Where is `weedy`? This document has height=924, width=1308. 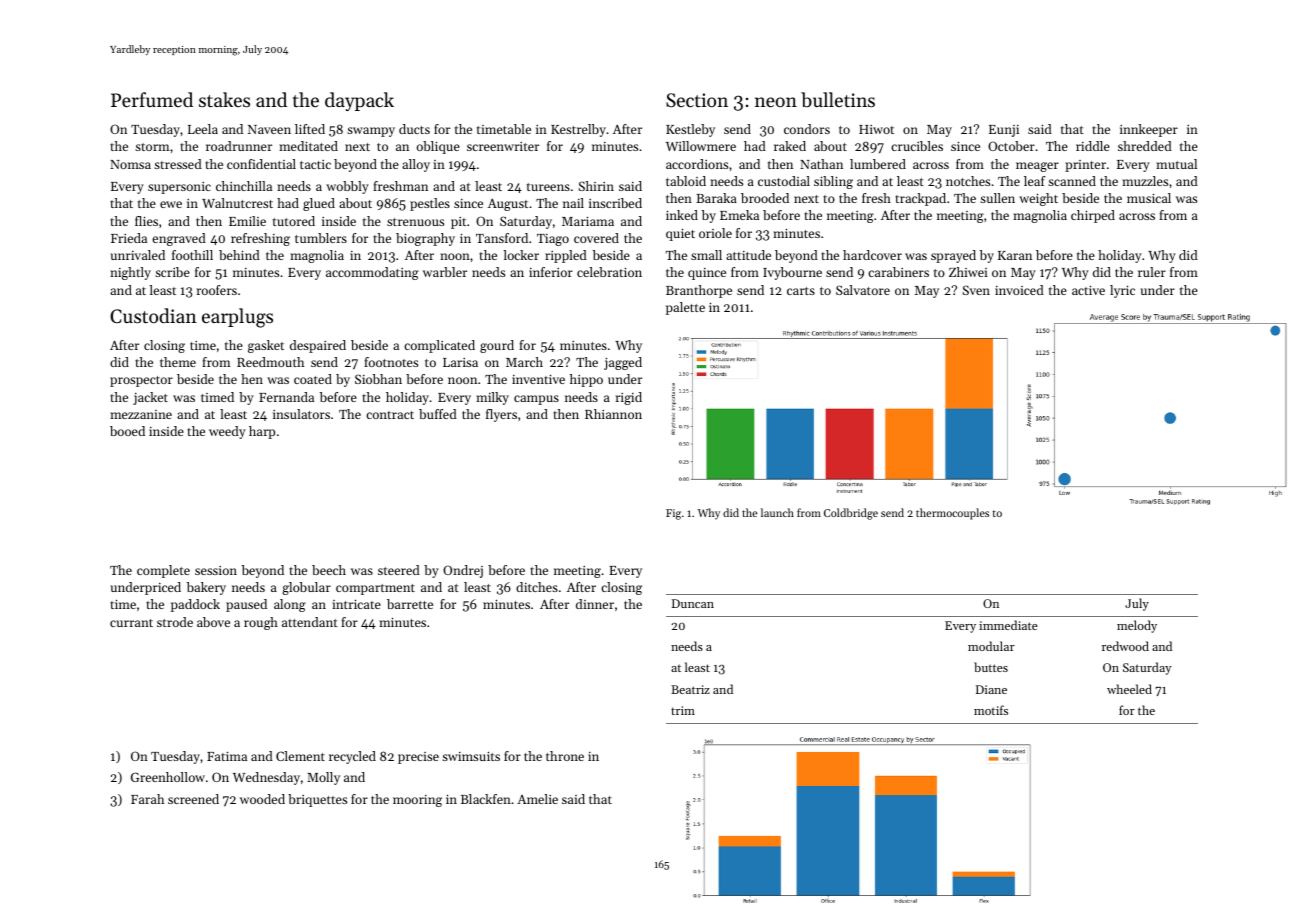 weedy is located at coordinates (227, 432).
